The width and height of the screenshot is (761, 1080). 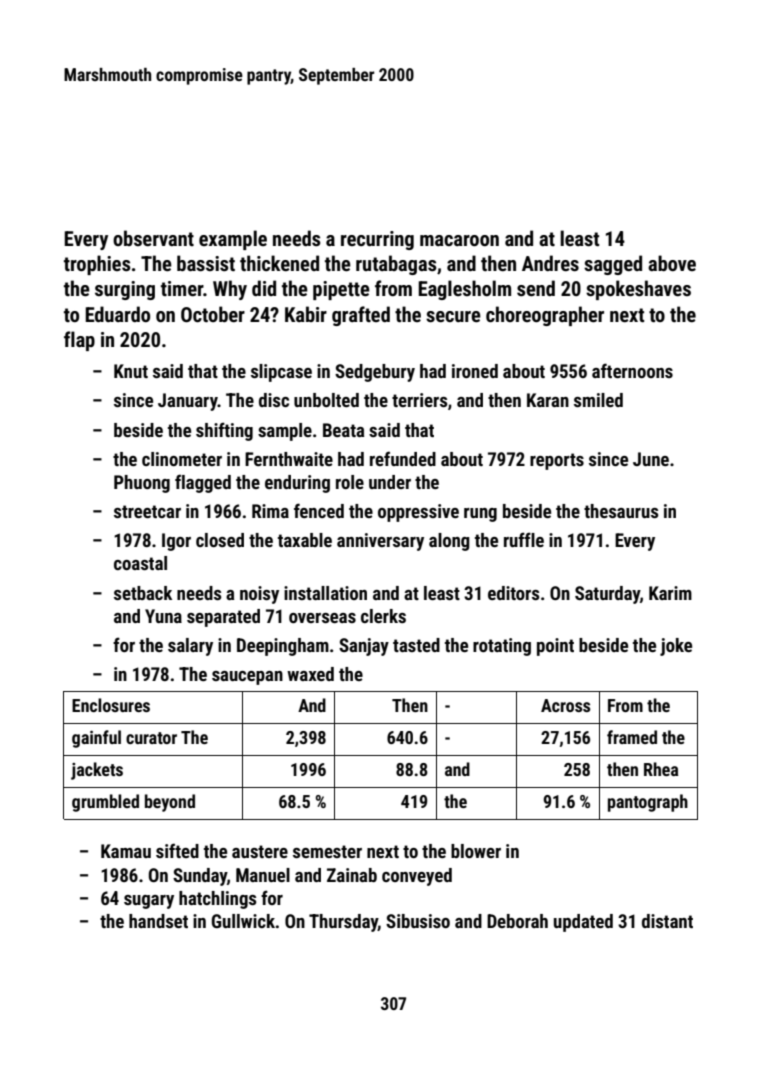 I want to click on observant, so click(x=153, y=238).
